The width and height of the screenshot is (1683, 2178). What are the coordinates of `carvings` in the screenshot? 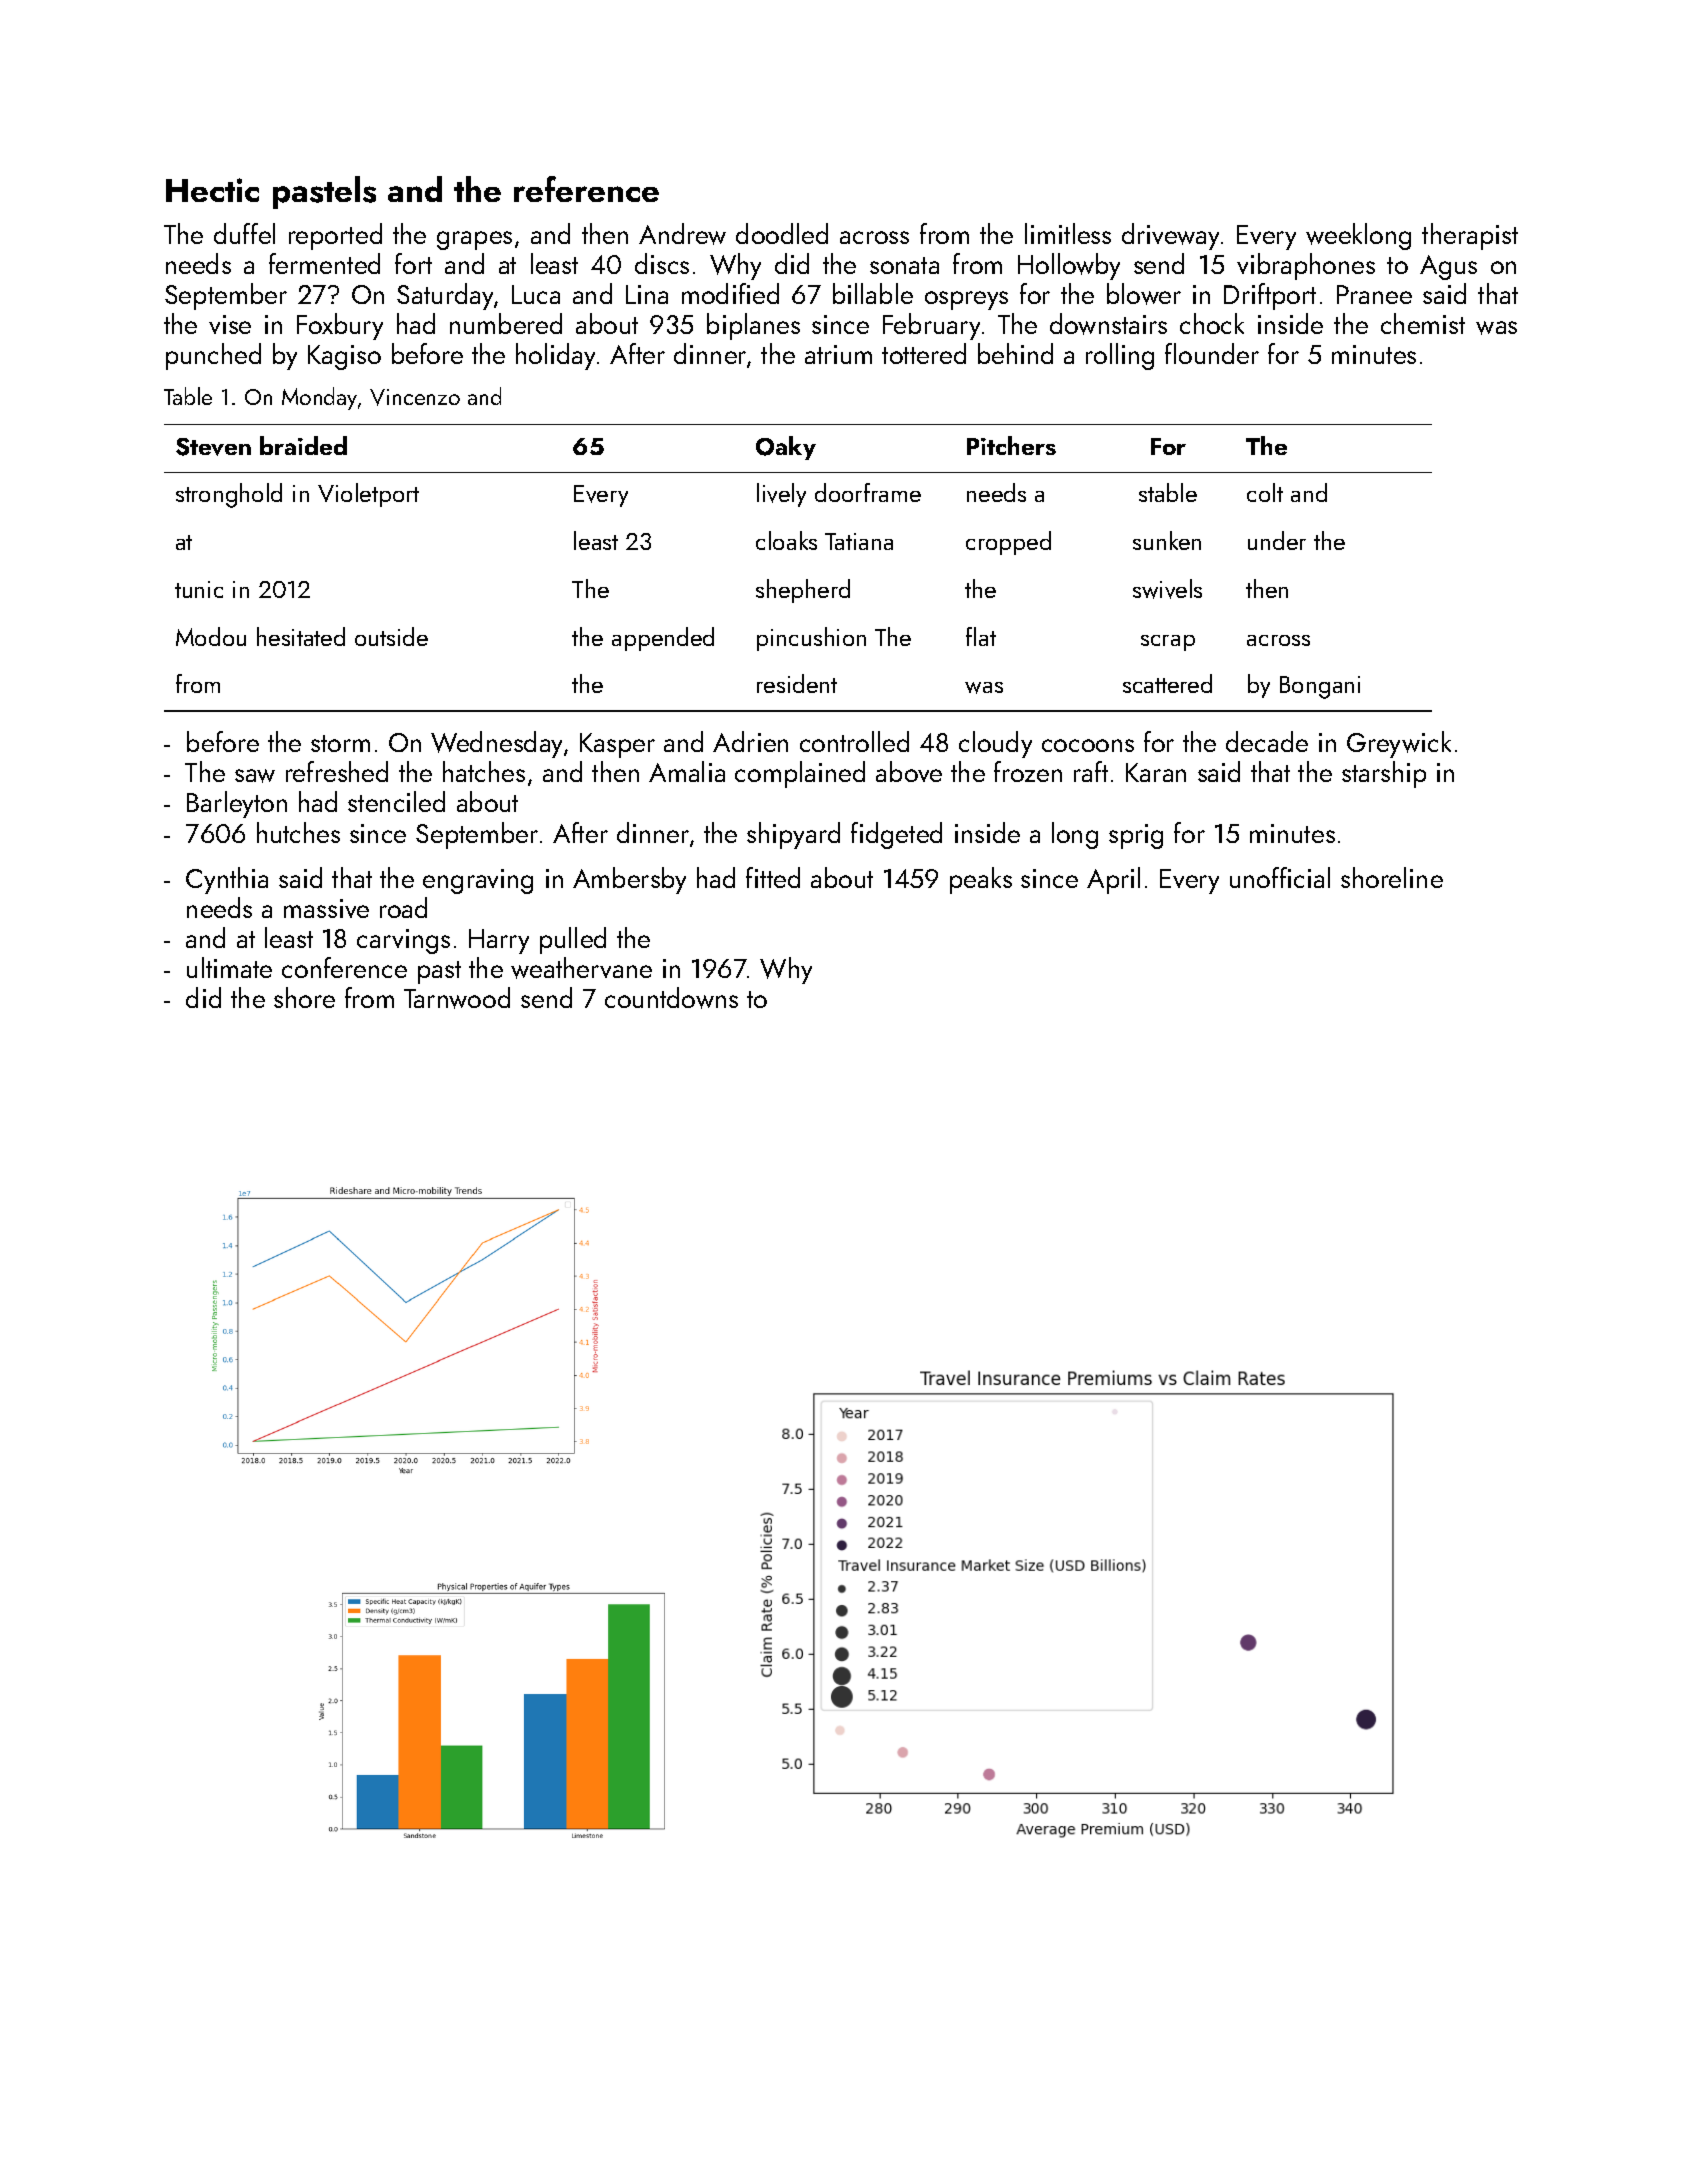 It's located at (403, 941).
